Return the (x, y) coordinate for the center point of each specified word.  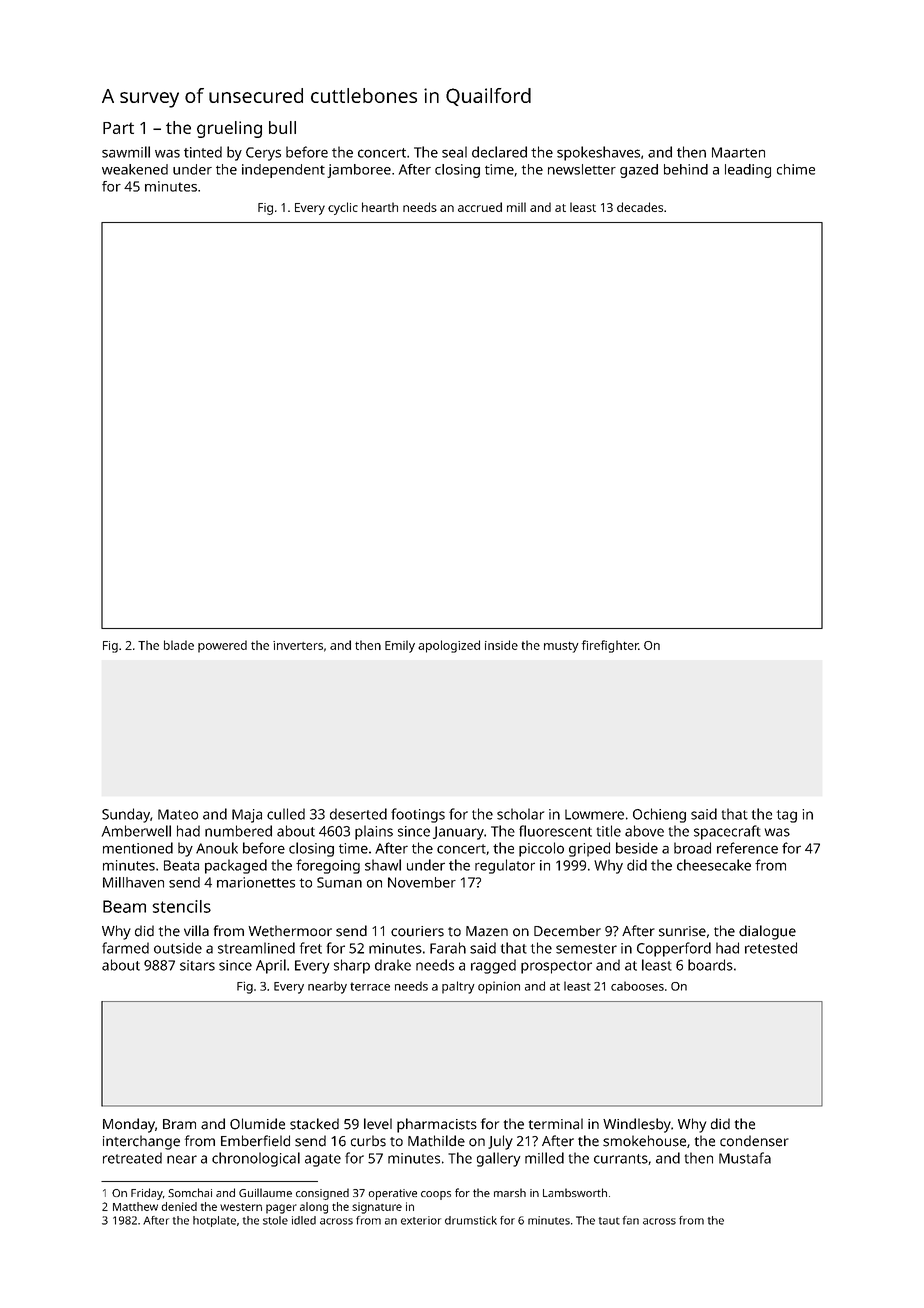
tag (787, 816)
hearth (380, 207)
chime (796, 169)
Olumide (257, 1124)
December (567, 931)
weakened (135, 169)
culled (286, 814)
